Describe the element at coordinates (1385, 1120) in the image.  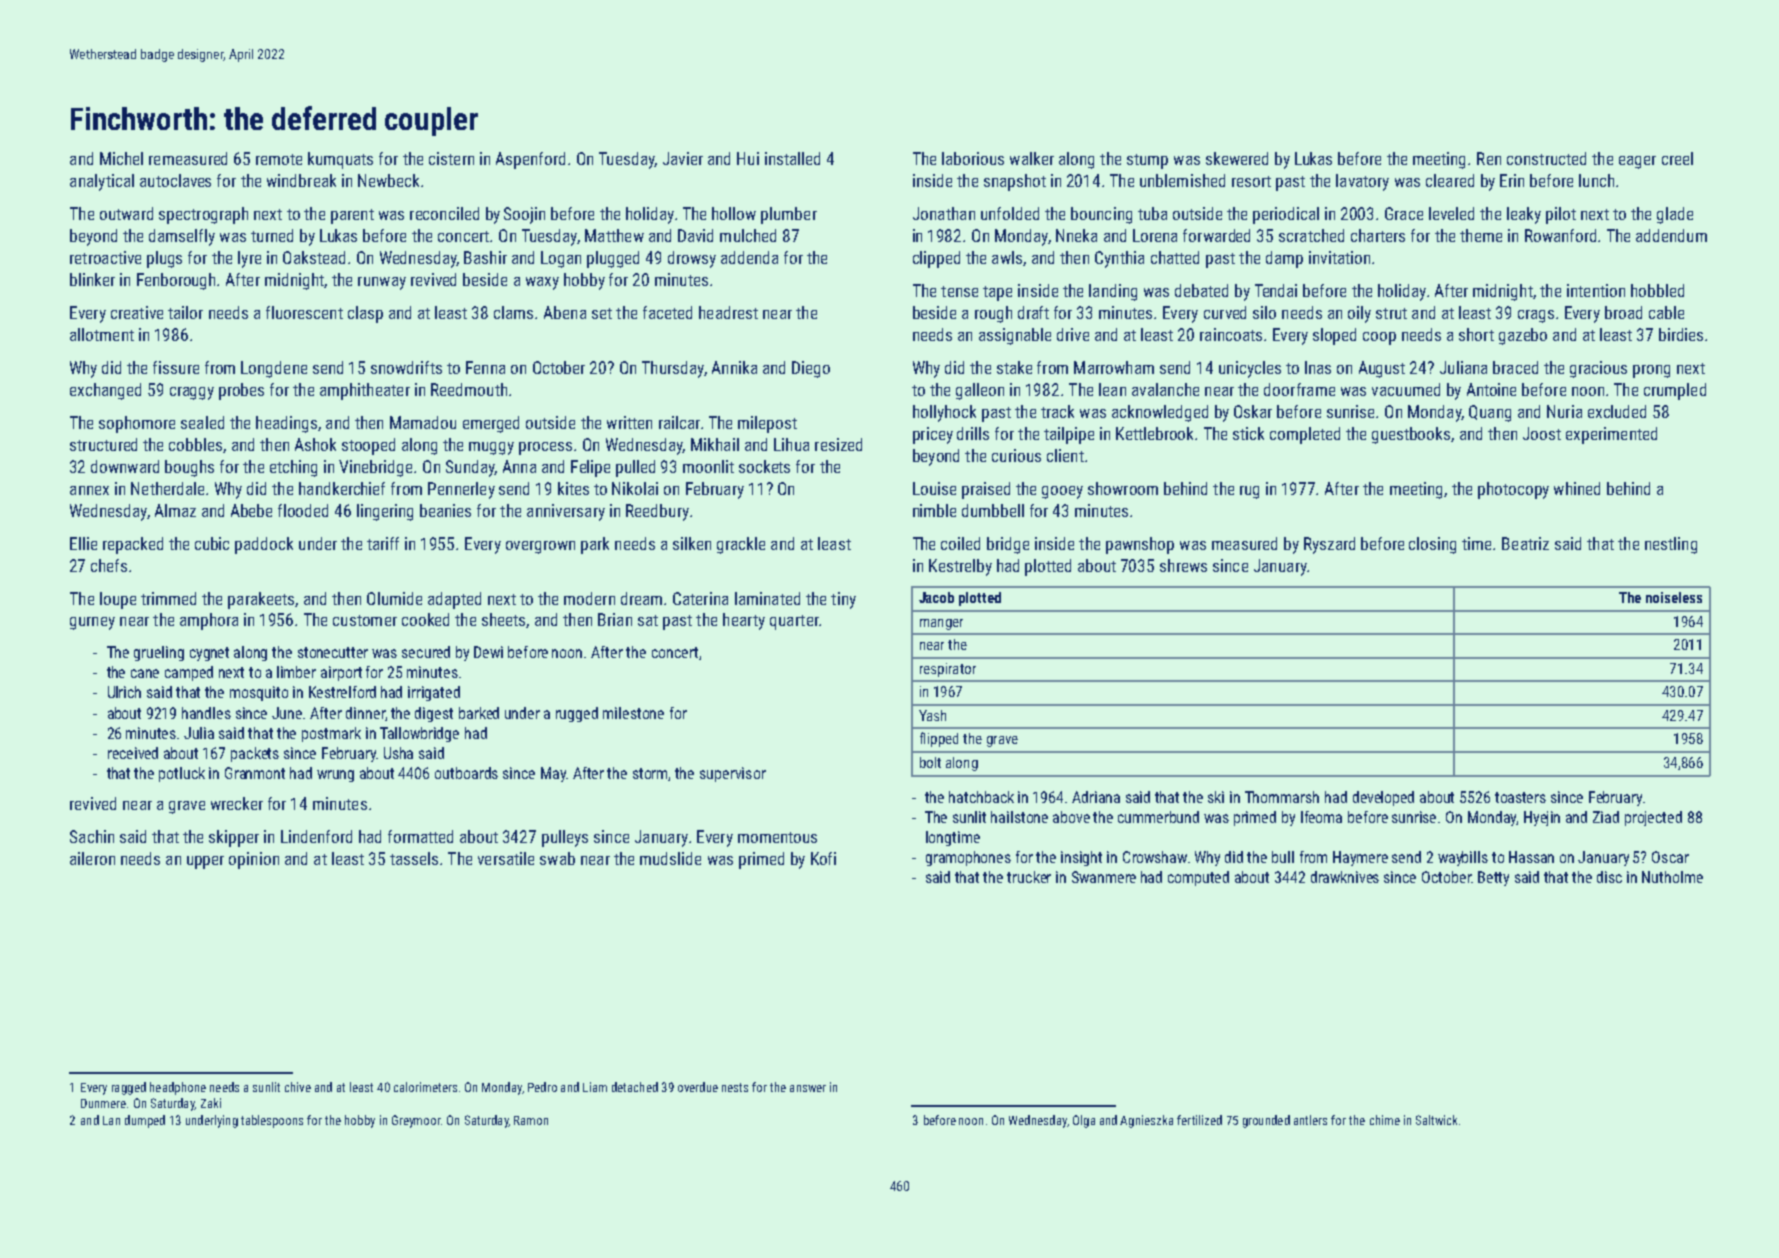
I see `chime` at that location.
